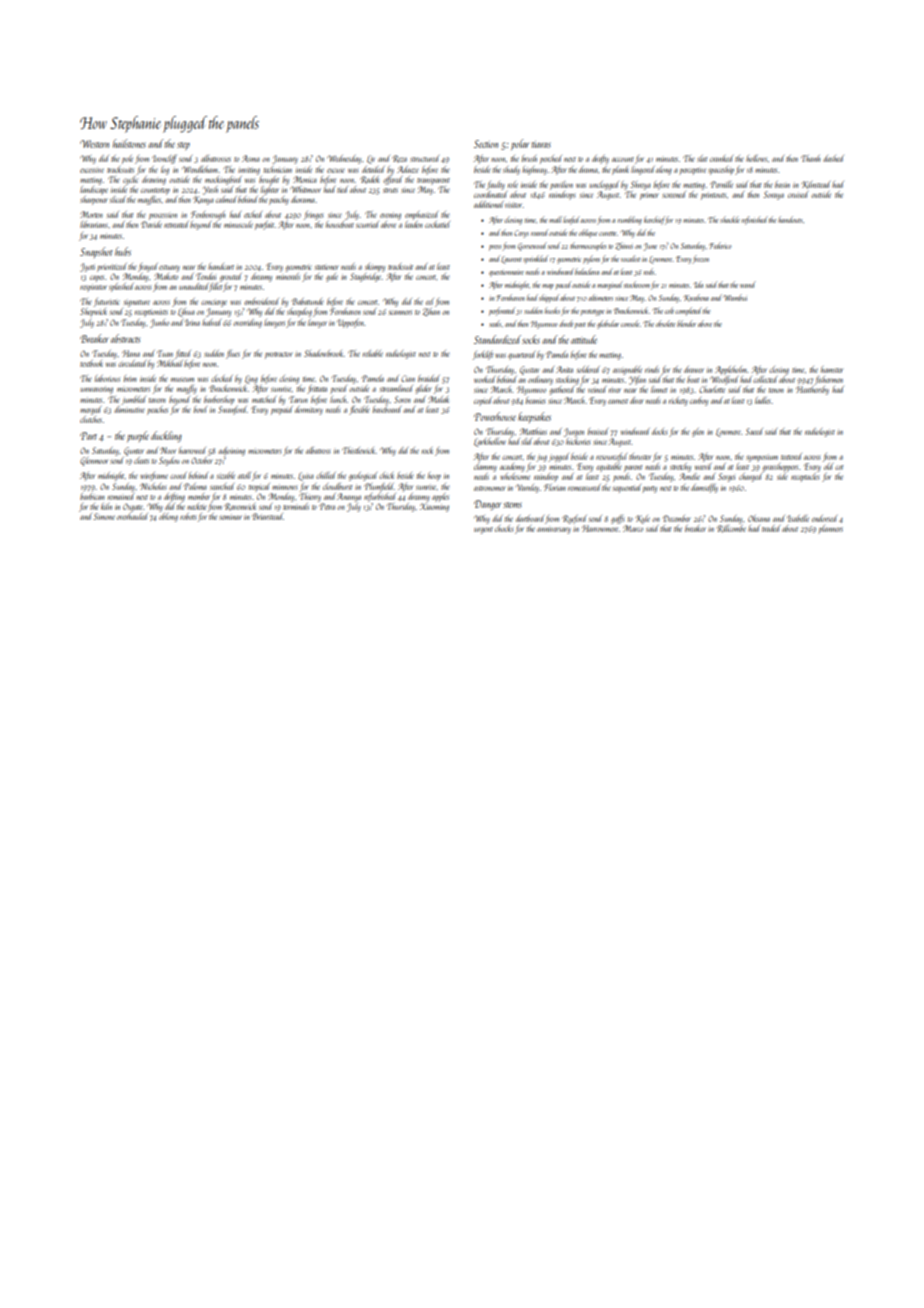  Describe the element at coordinates (132, 516) in the document. I see `overhauled` at that location.
